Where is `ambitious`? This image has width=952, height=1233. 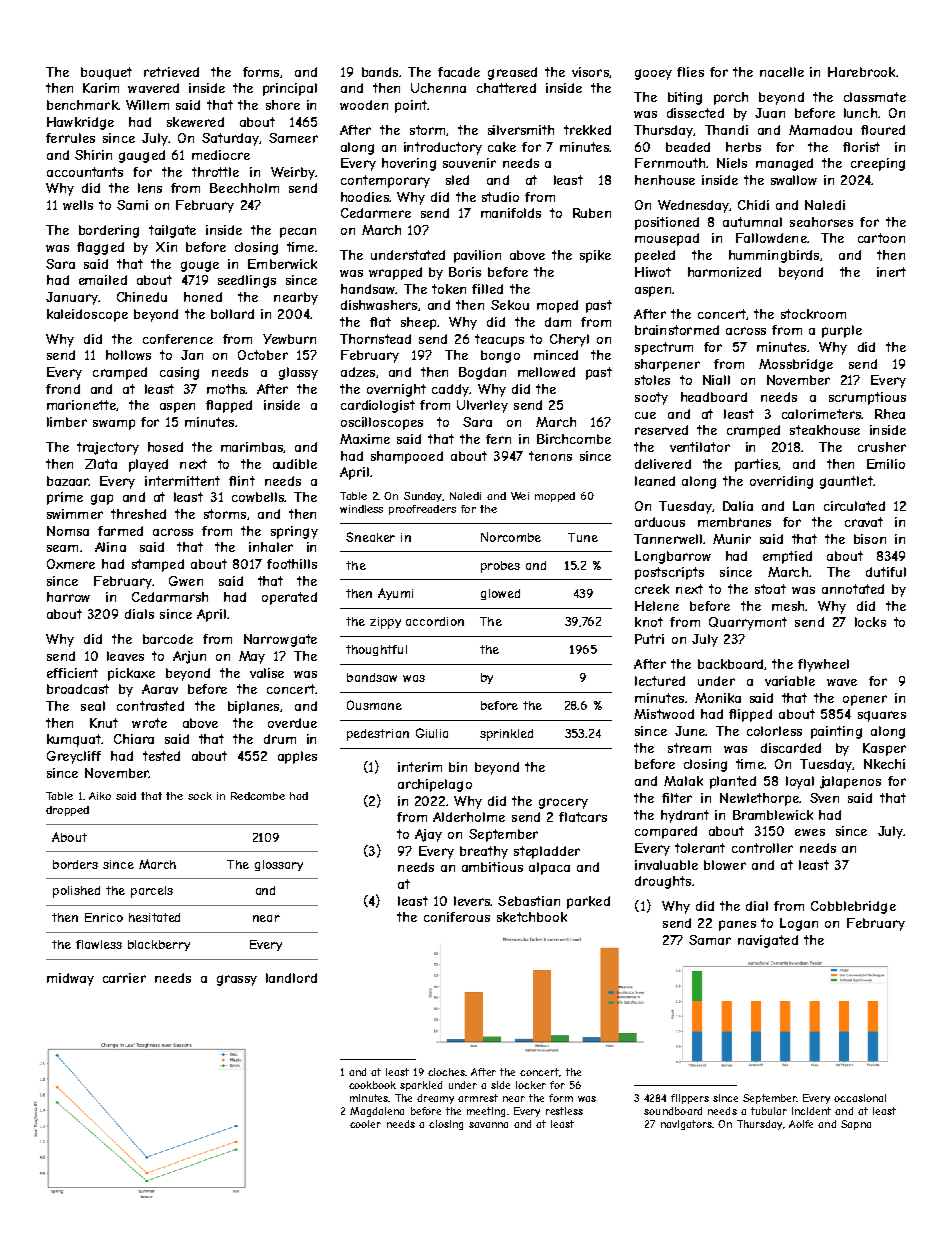 ambitious is located at coordinates (492, 867).
